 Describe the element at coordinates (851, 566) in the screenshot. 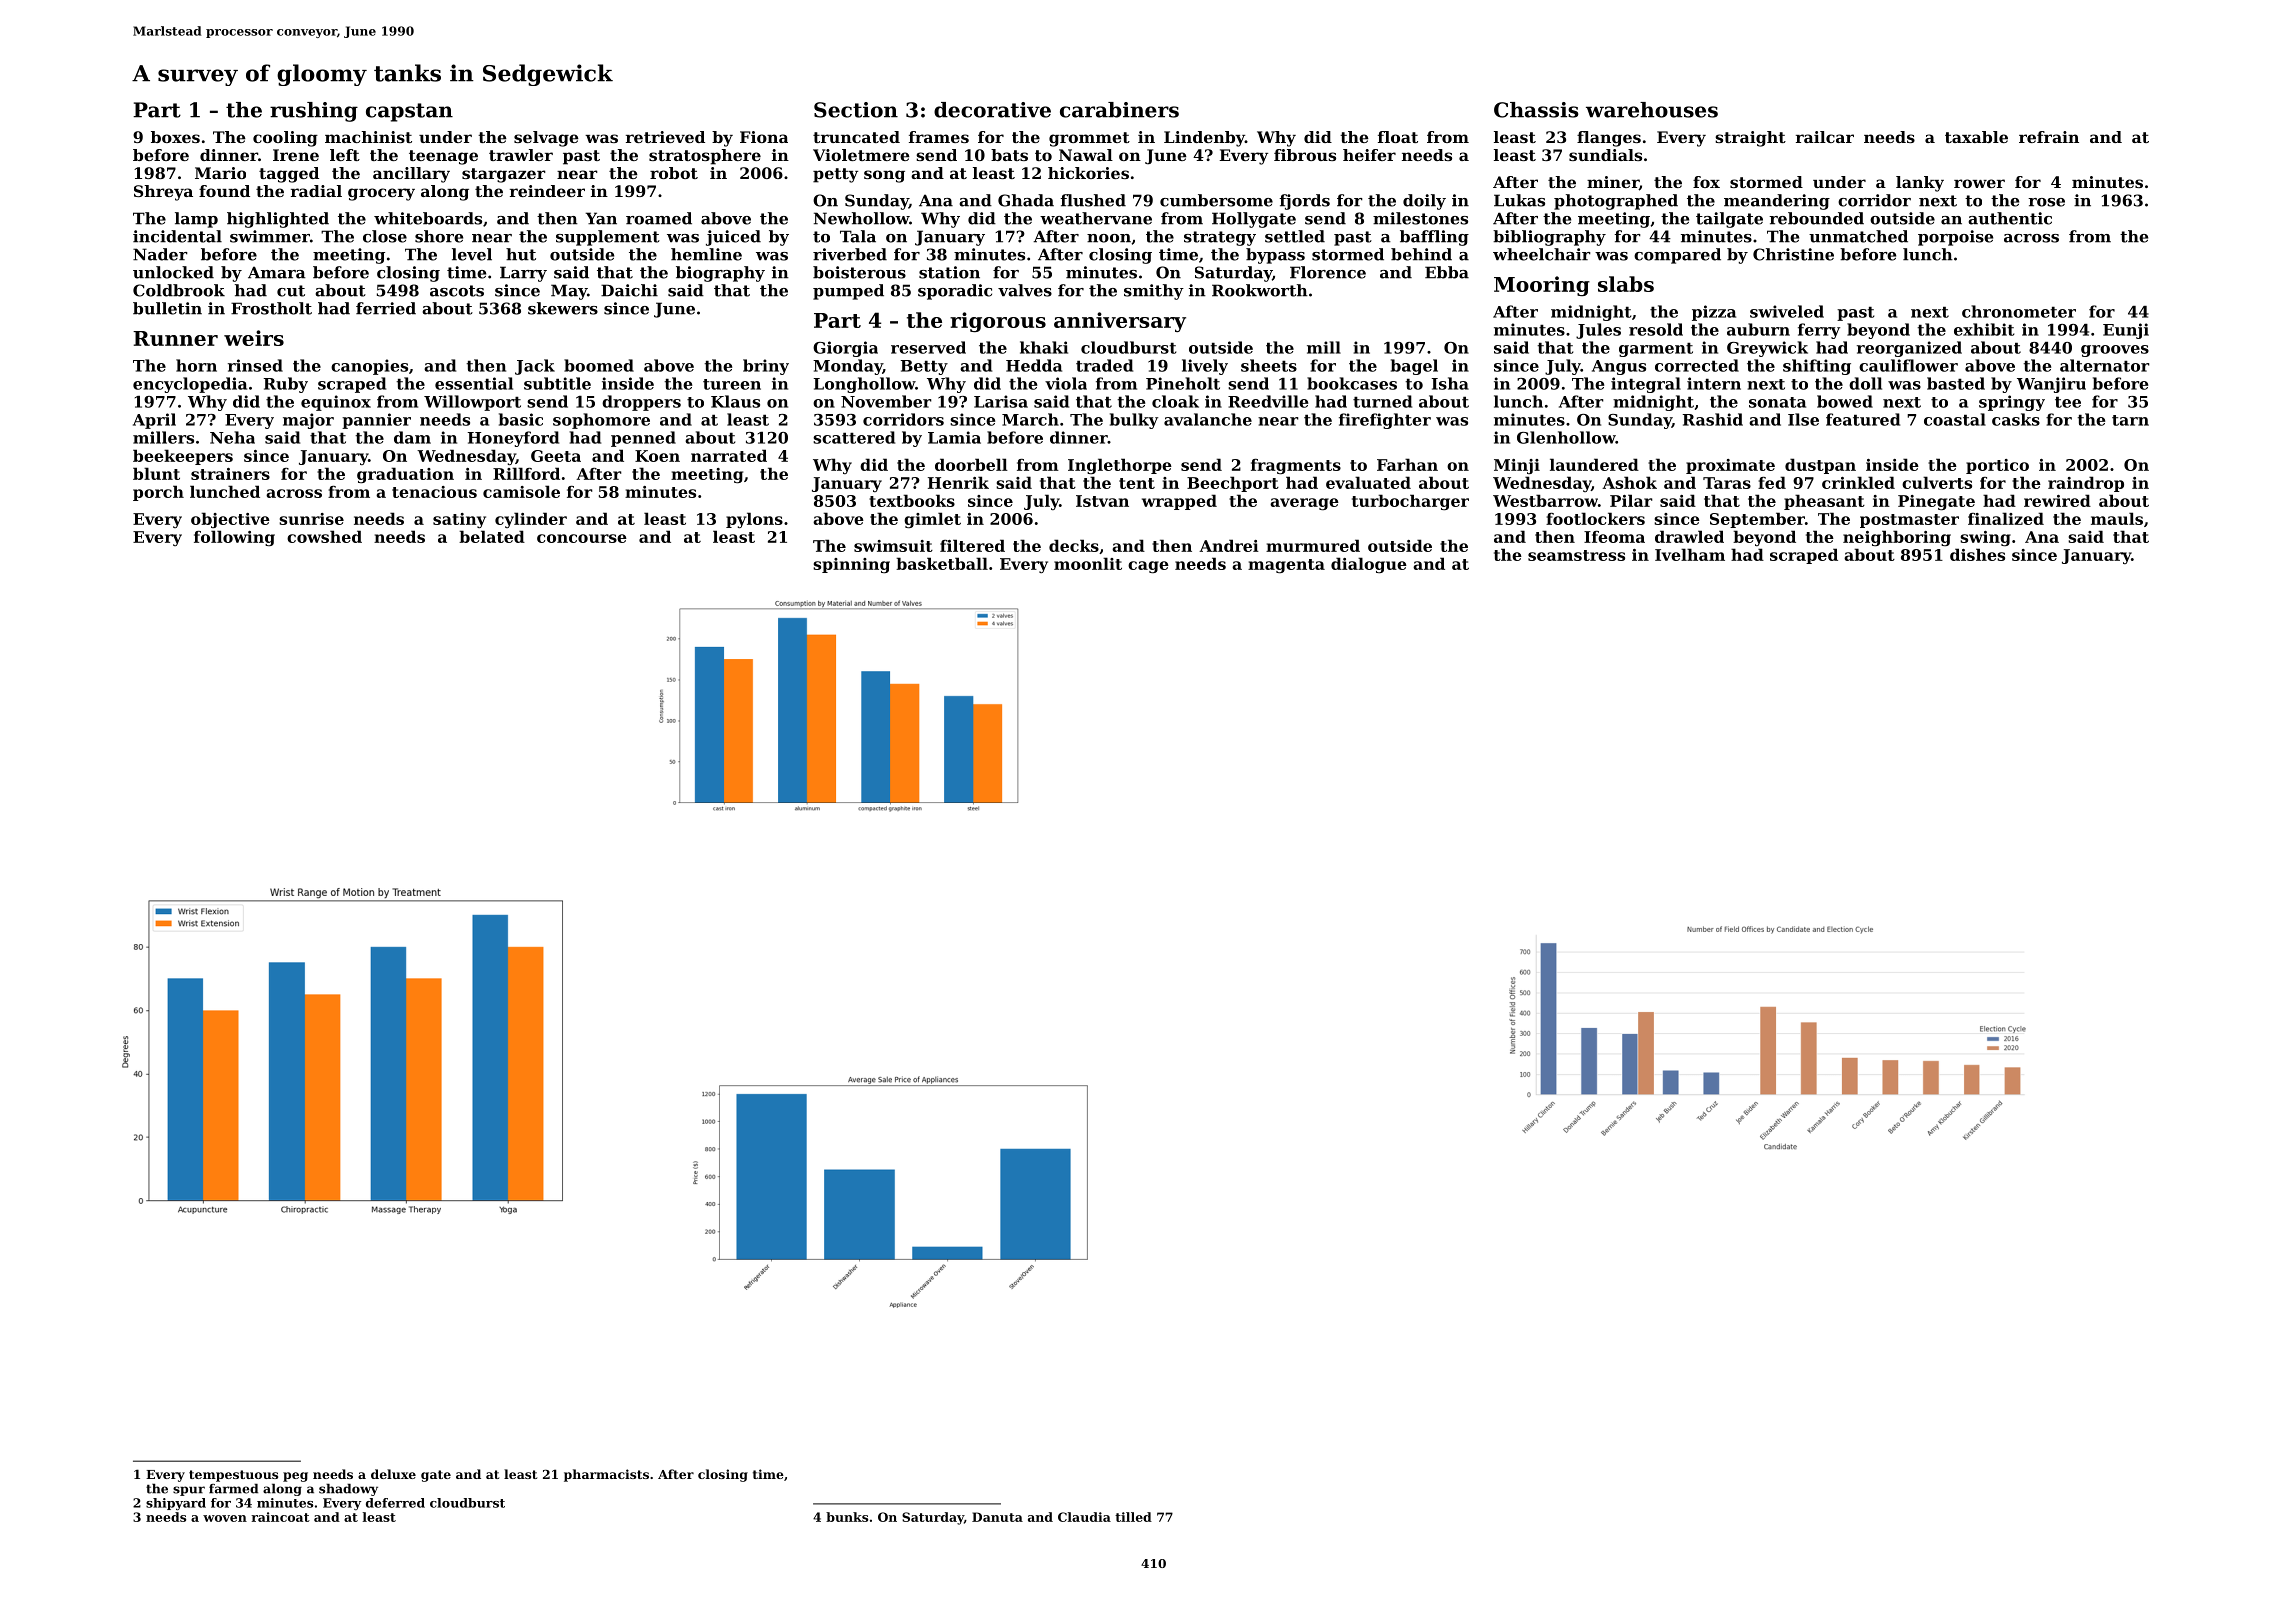

I see `spinning` at that location.
